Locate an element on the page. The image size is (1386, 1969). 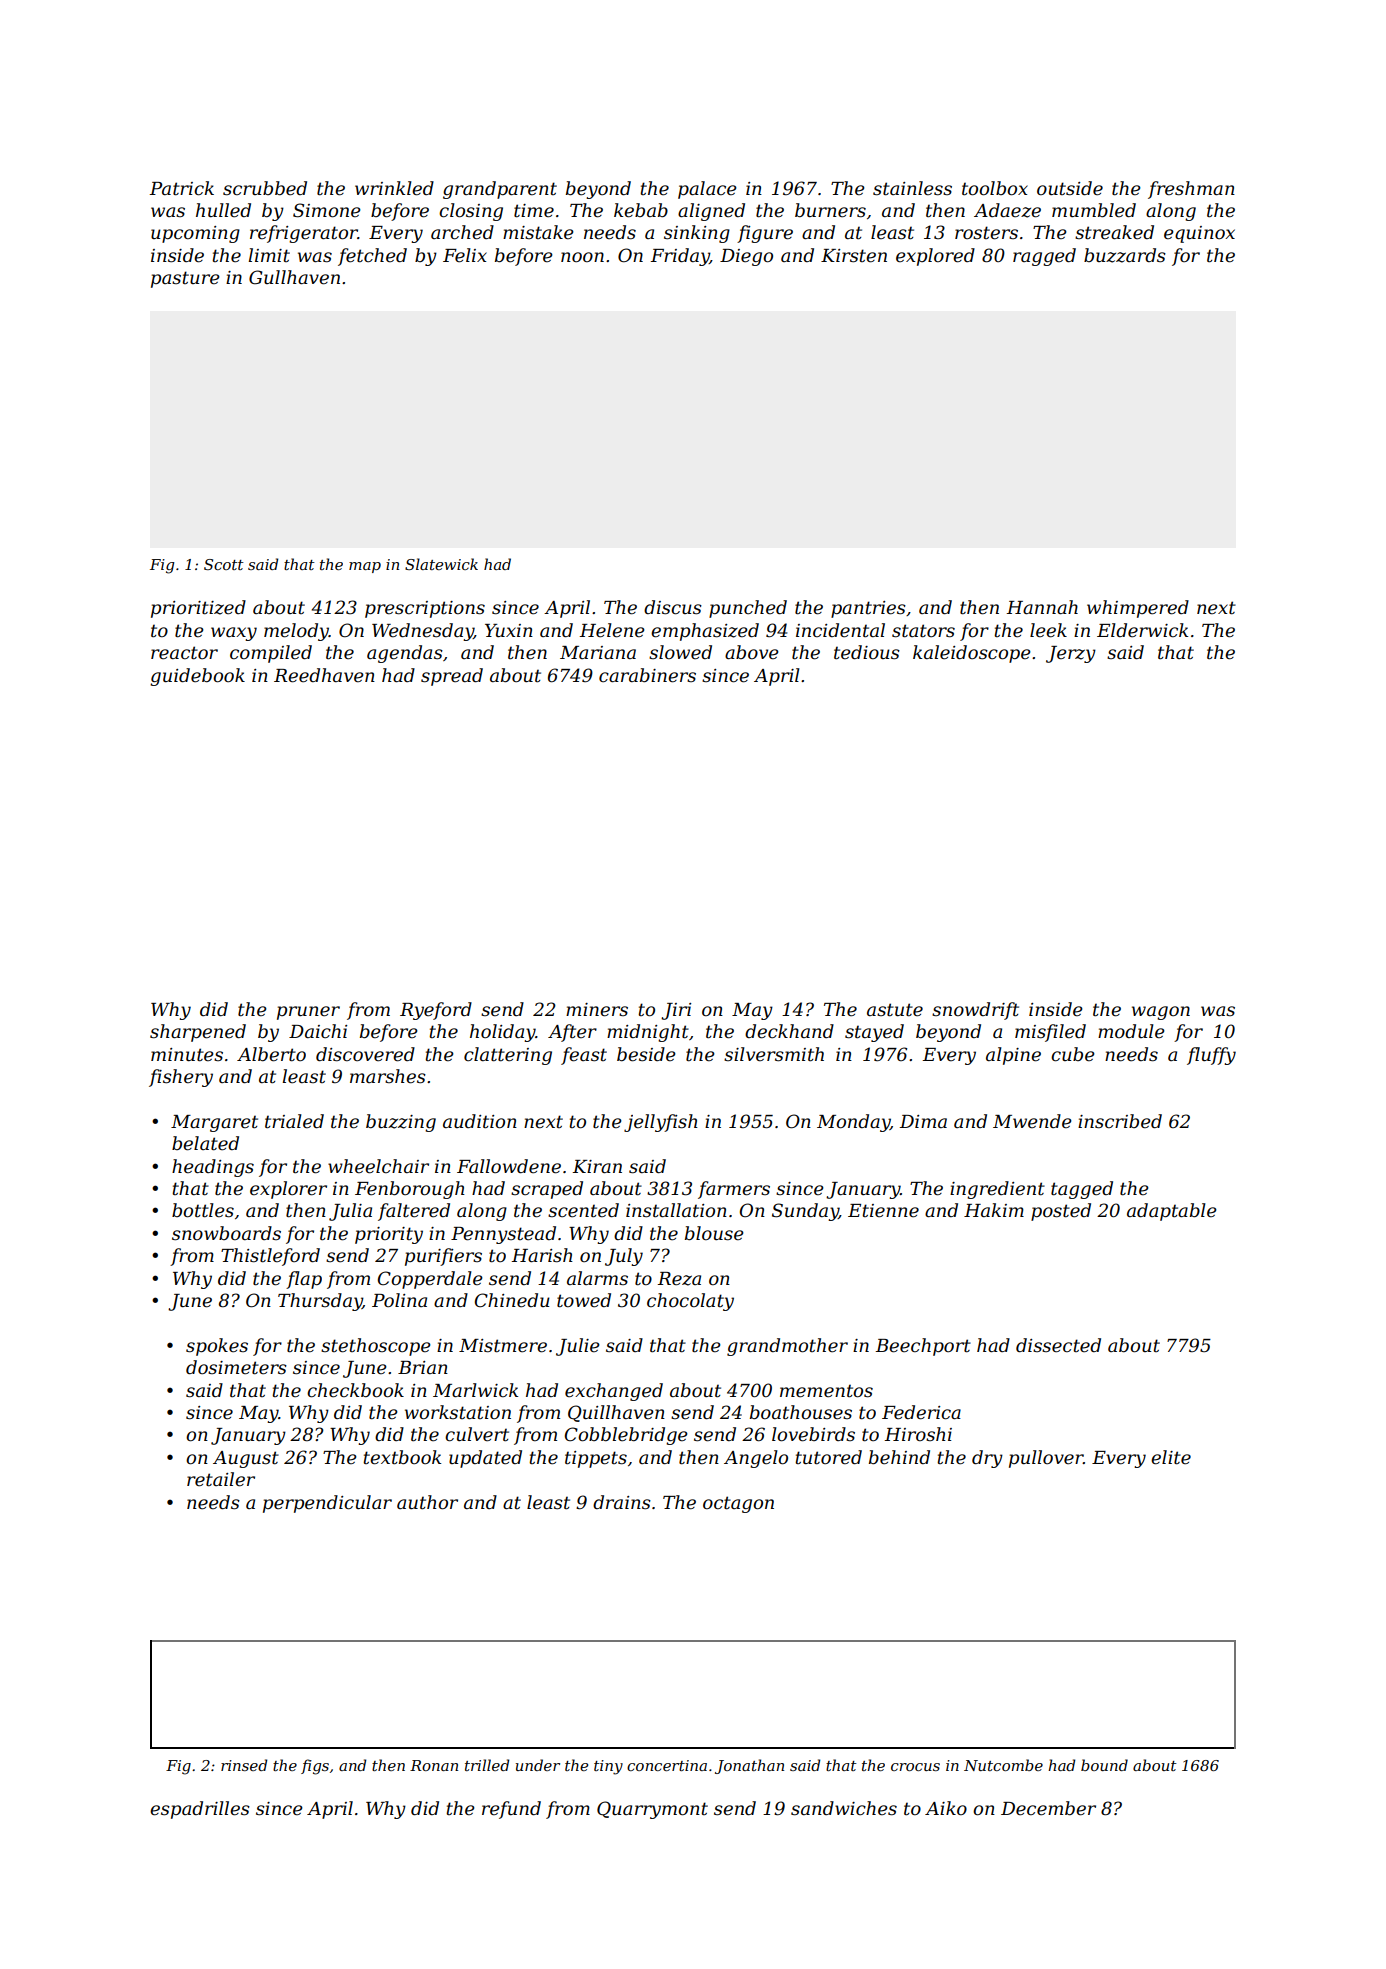
punched is located at coordinates (748, 609).
